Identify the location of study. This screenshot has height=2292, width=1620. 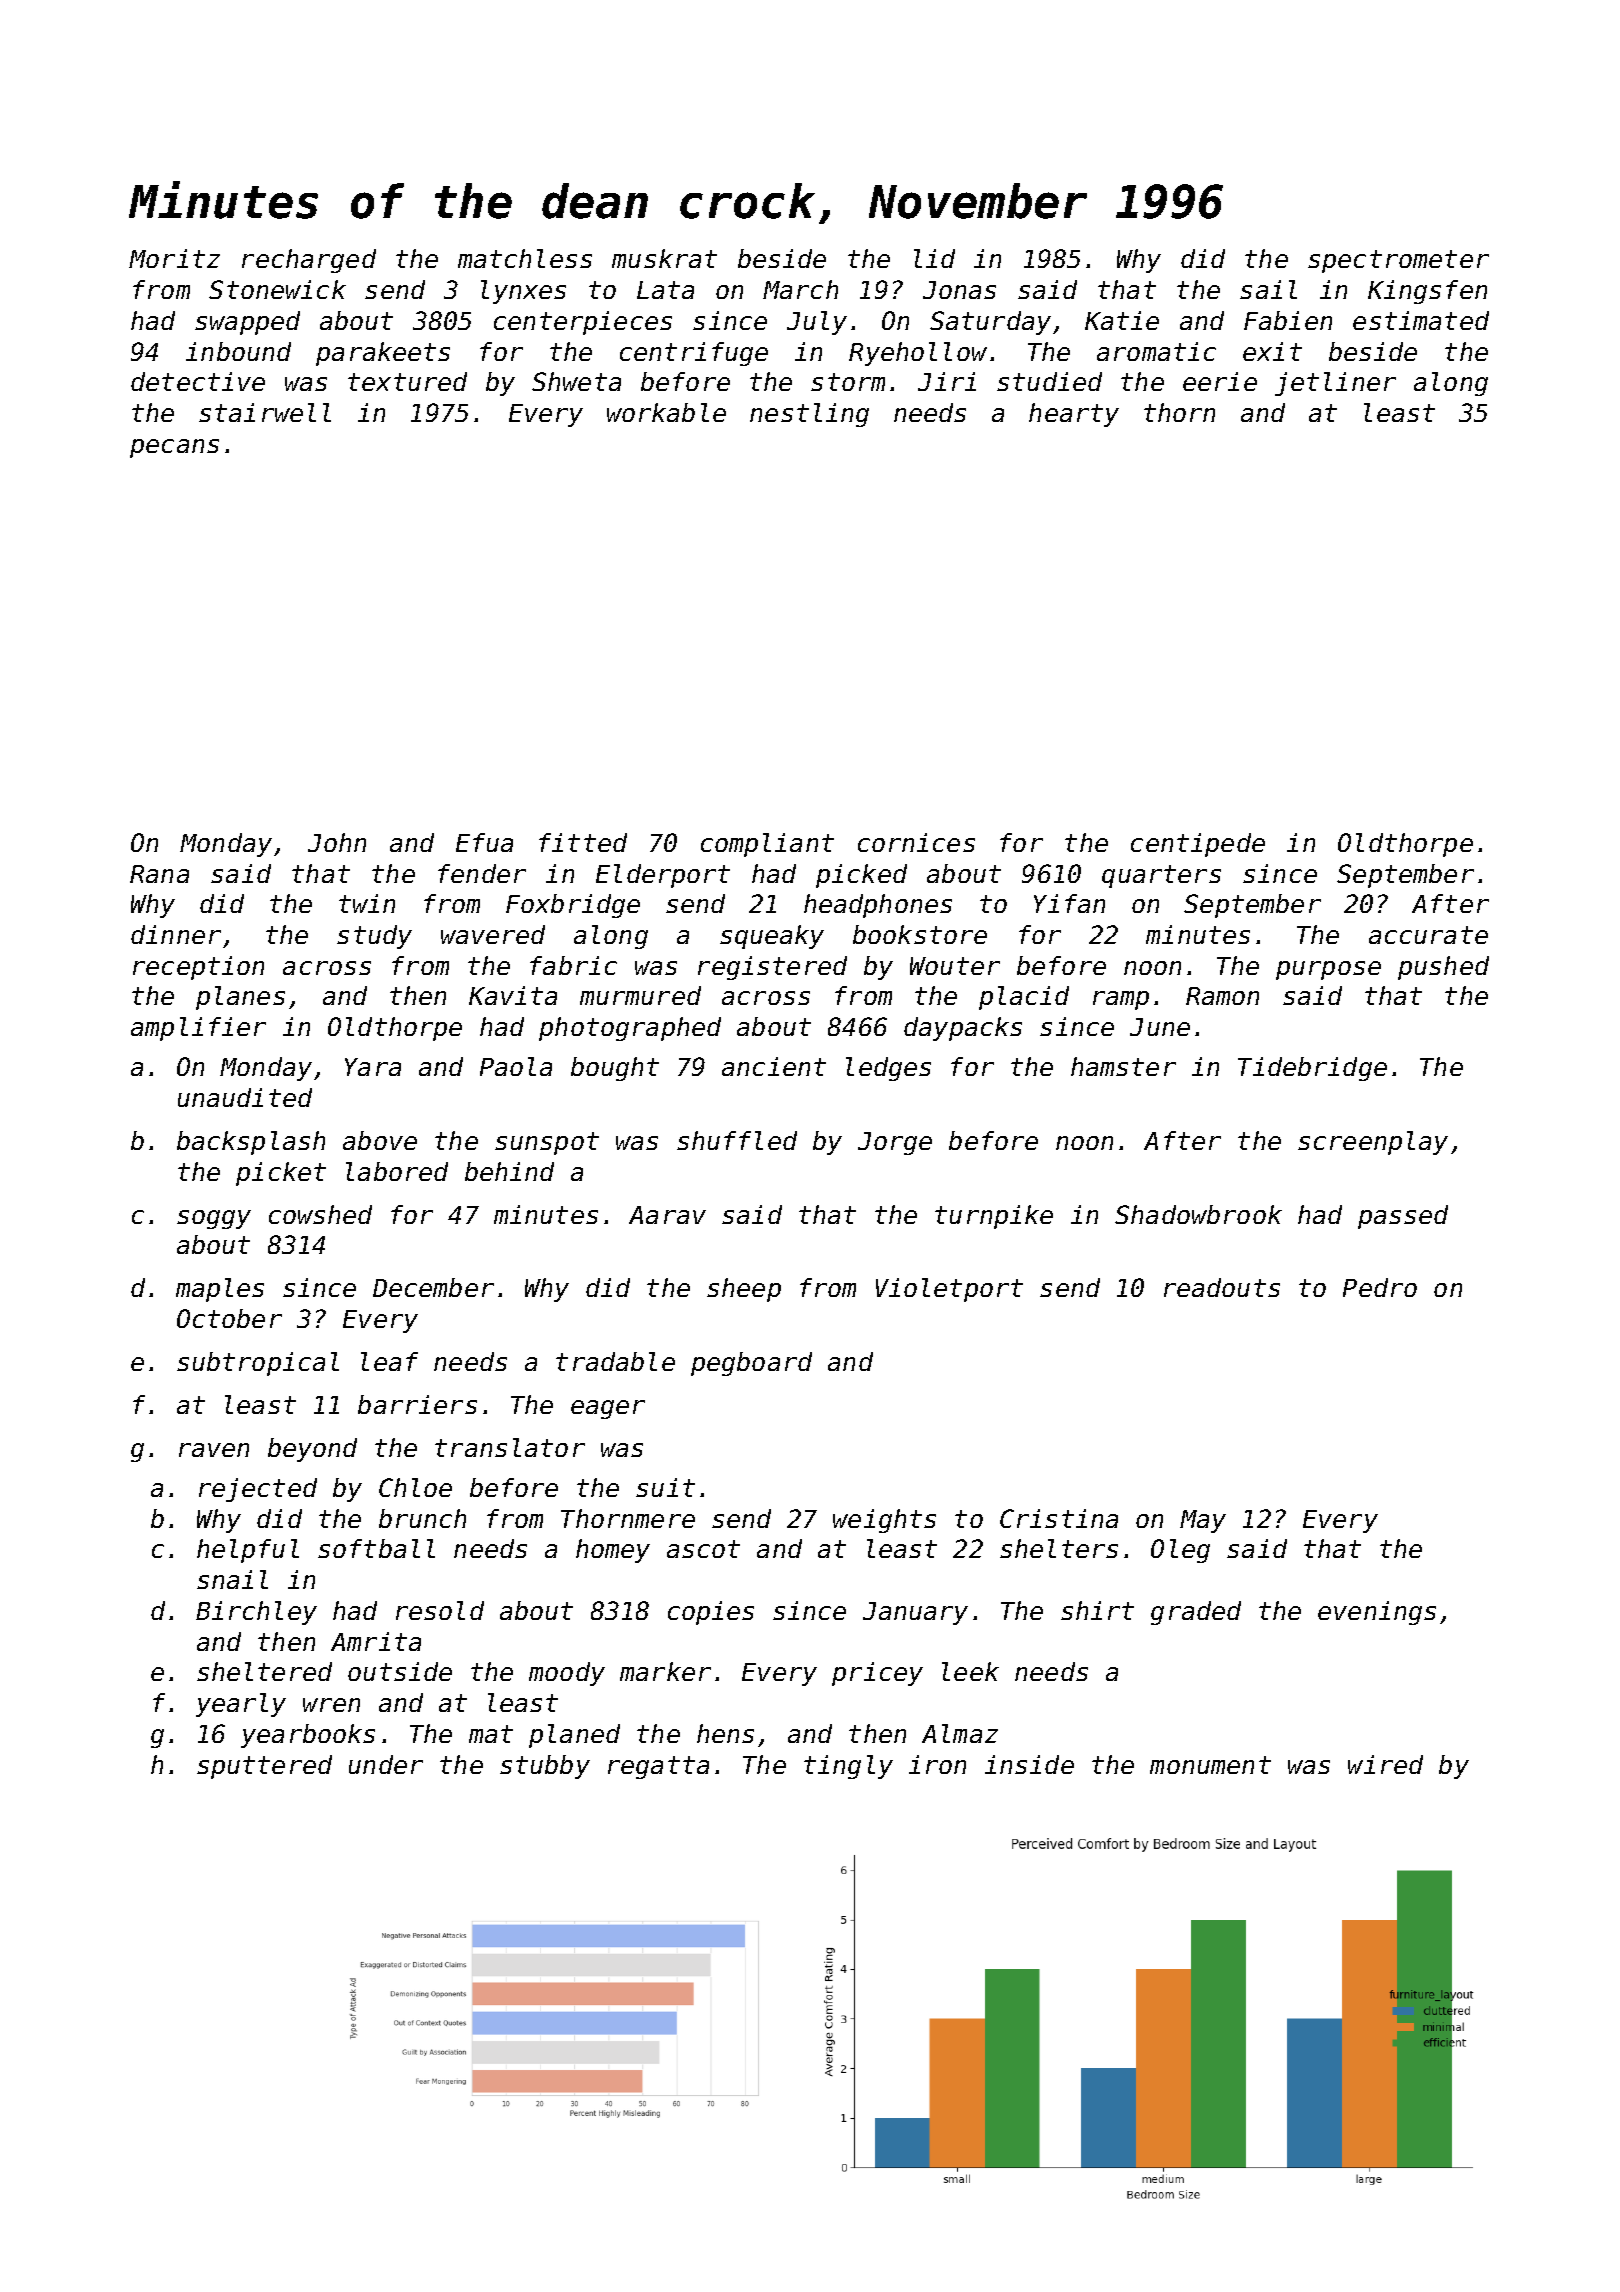
(374, 937).
